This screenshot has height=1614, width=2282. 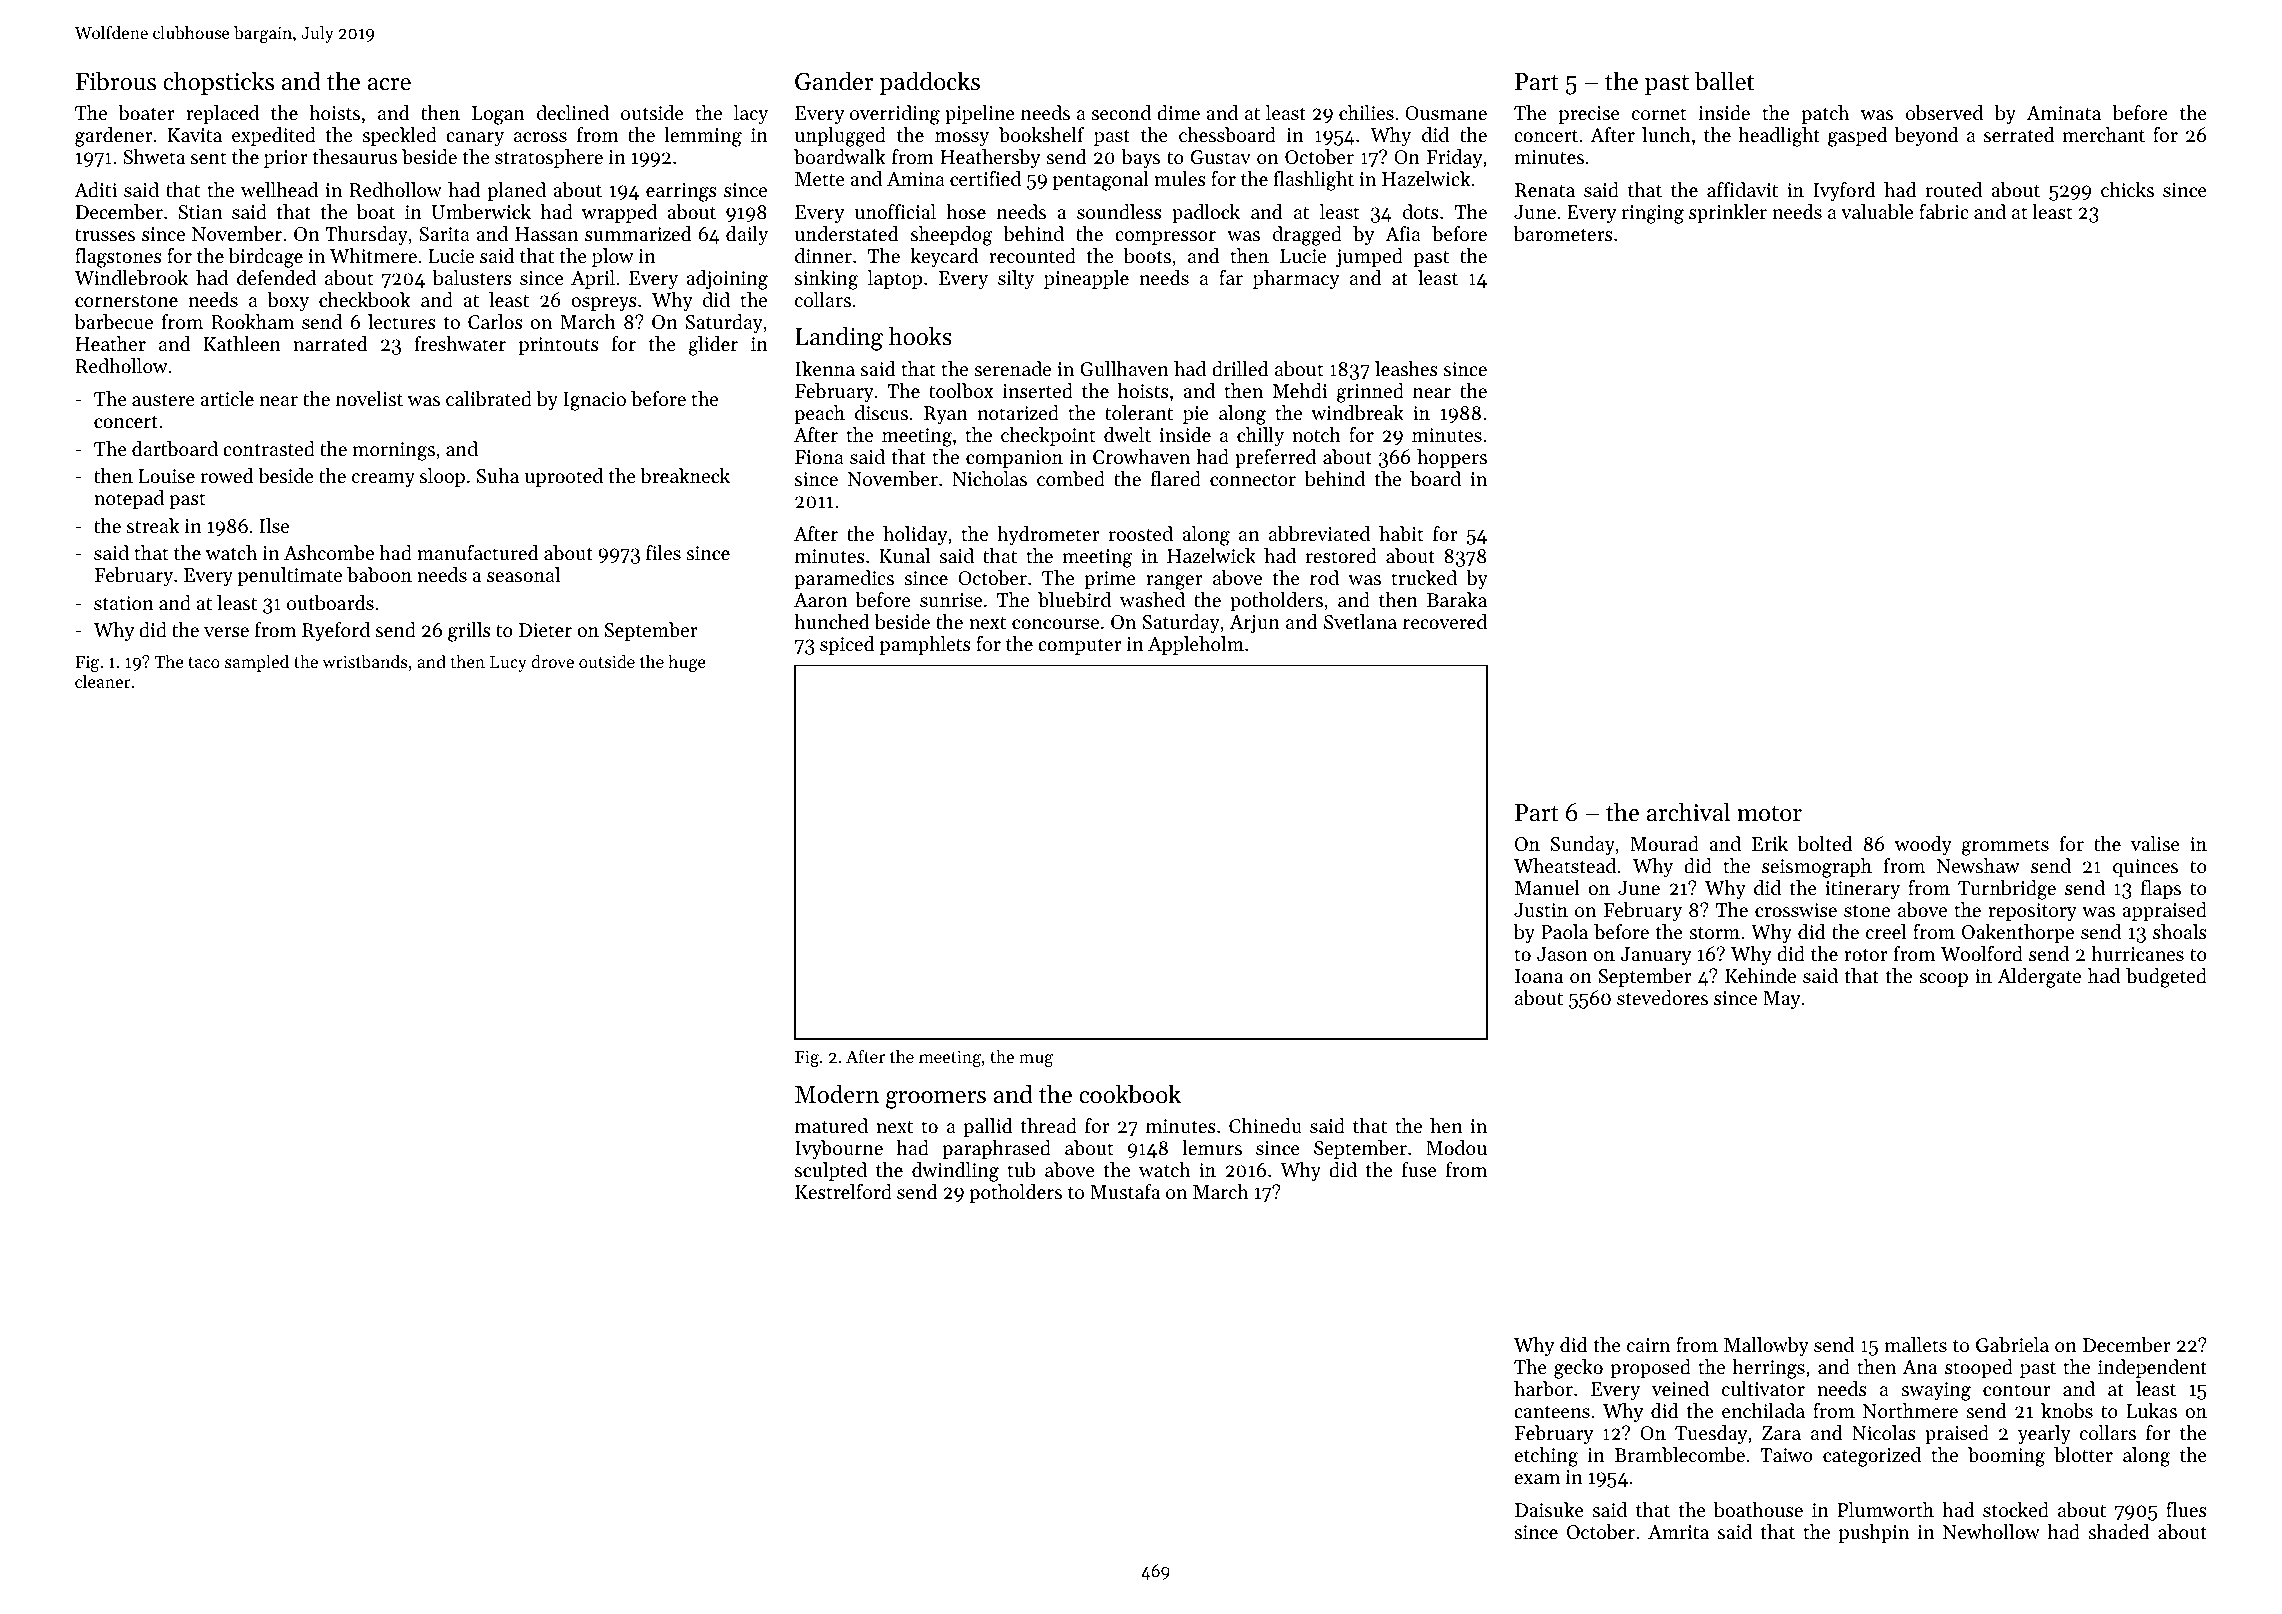 I want to click on Manuel, so click(x=1547, y=887).
